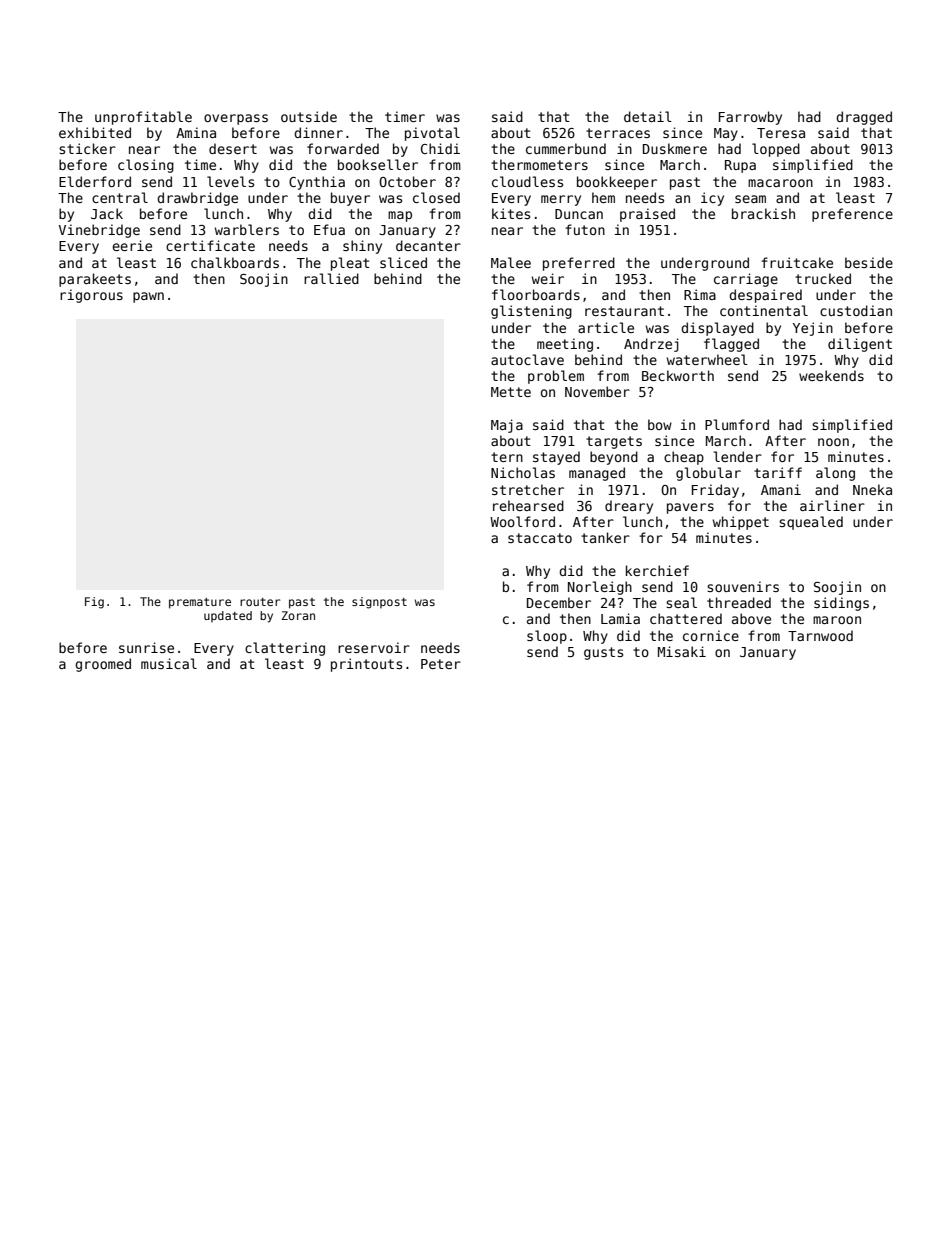 This document has height=1233, width=952. What do you see at coordinates (331, 278) in the document?
I see `rallied` at bounding box center [331, 278].
